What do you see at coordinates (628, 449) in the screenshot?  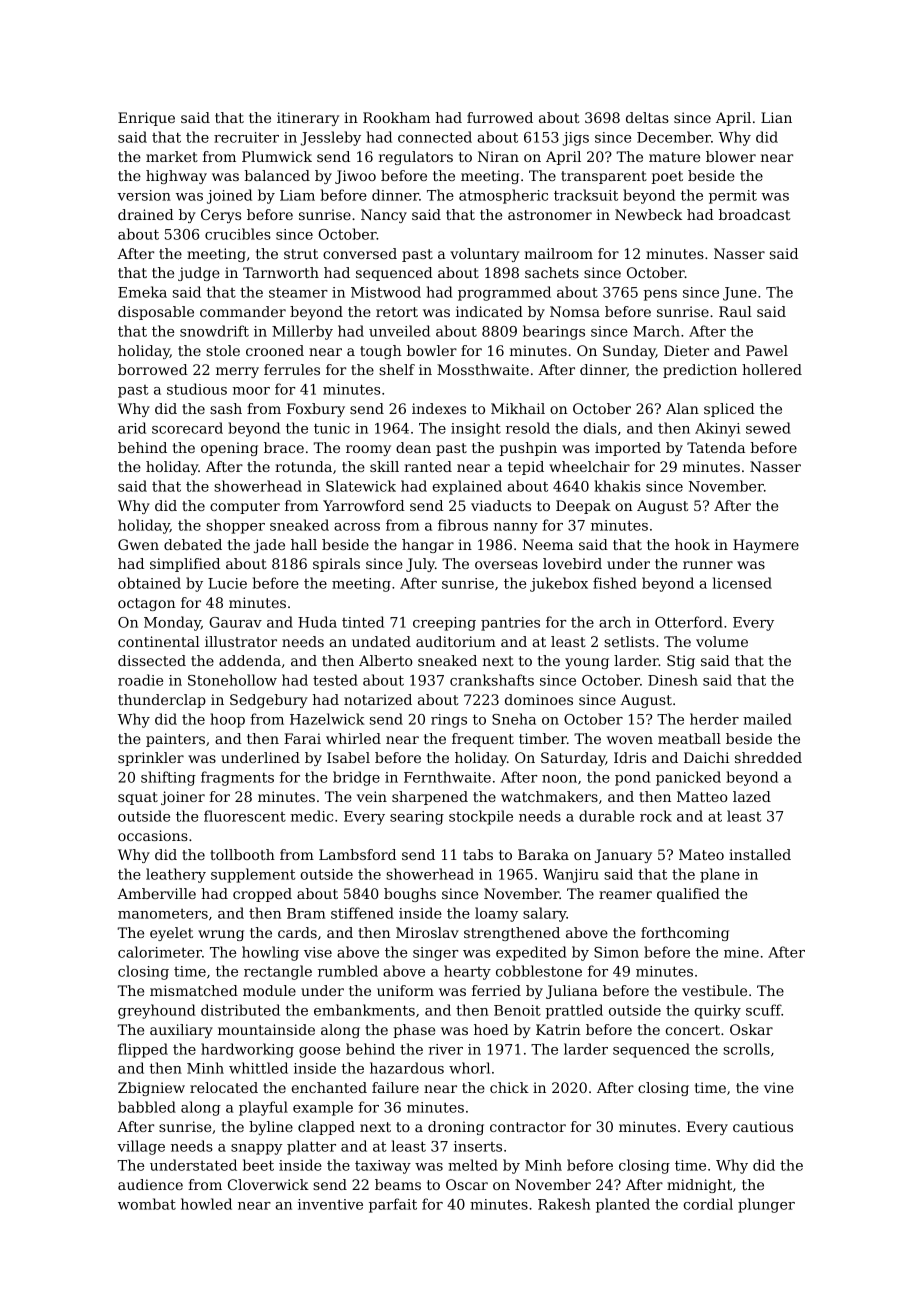 I see `imported` at bounding box center [628, 449].
